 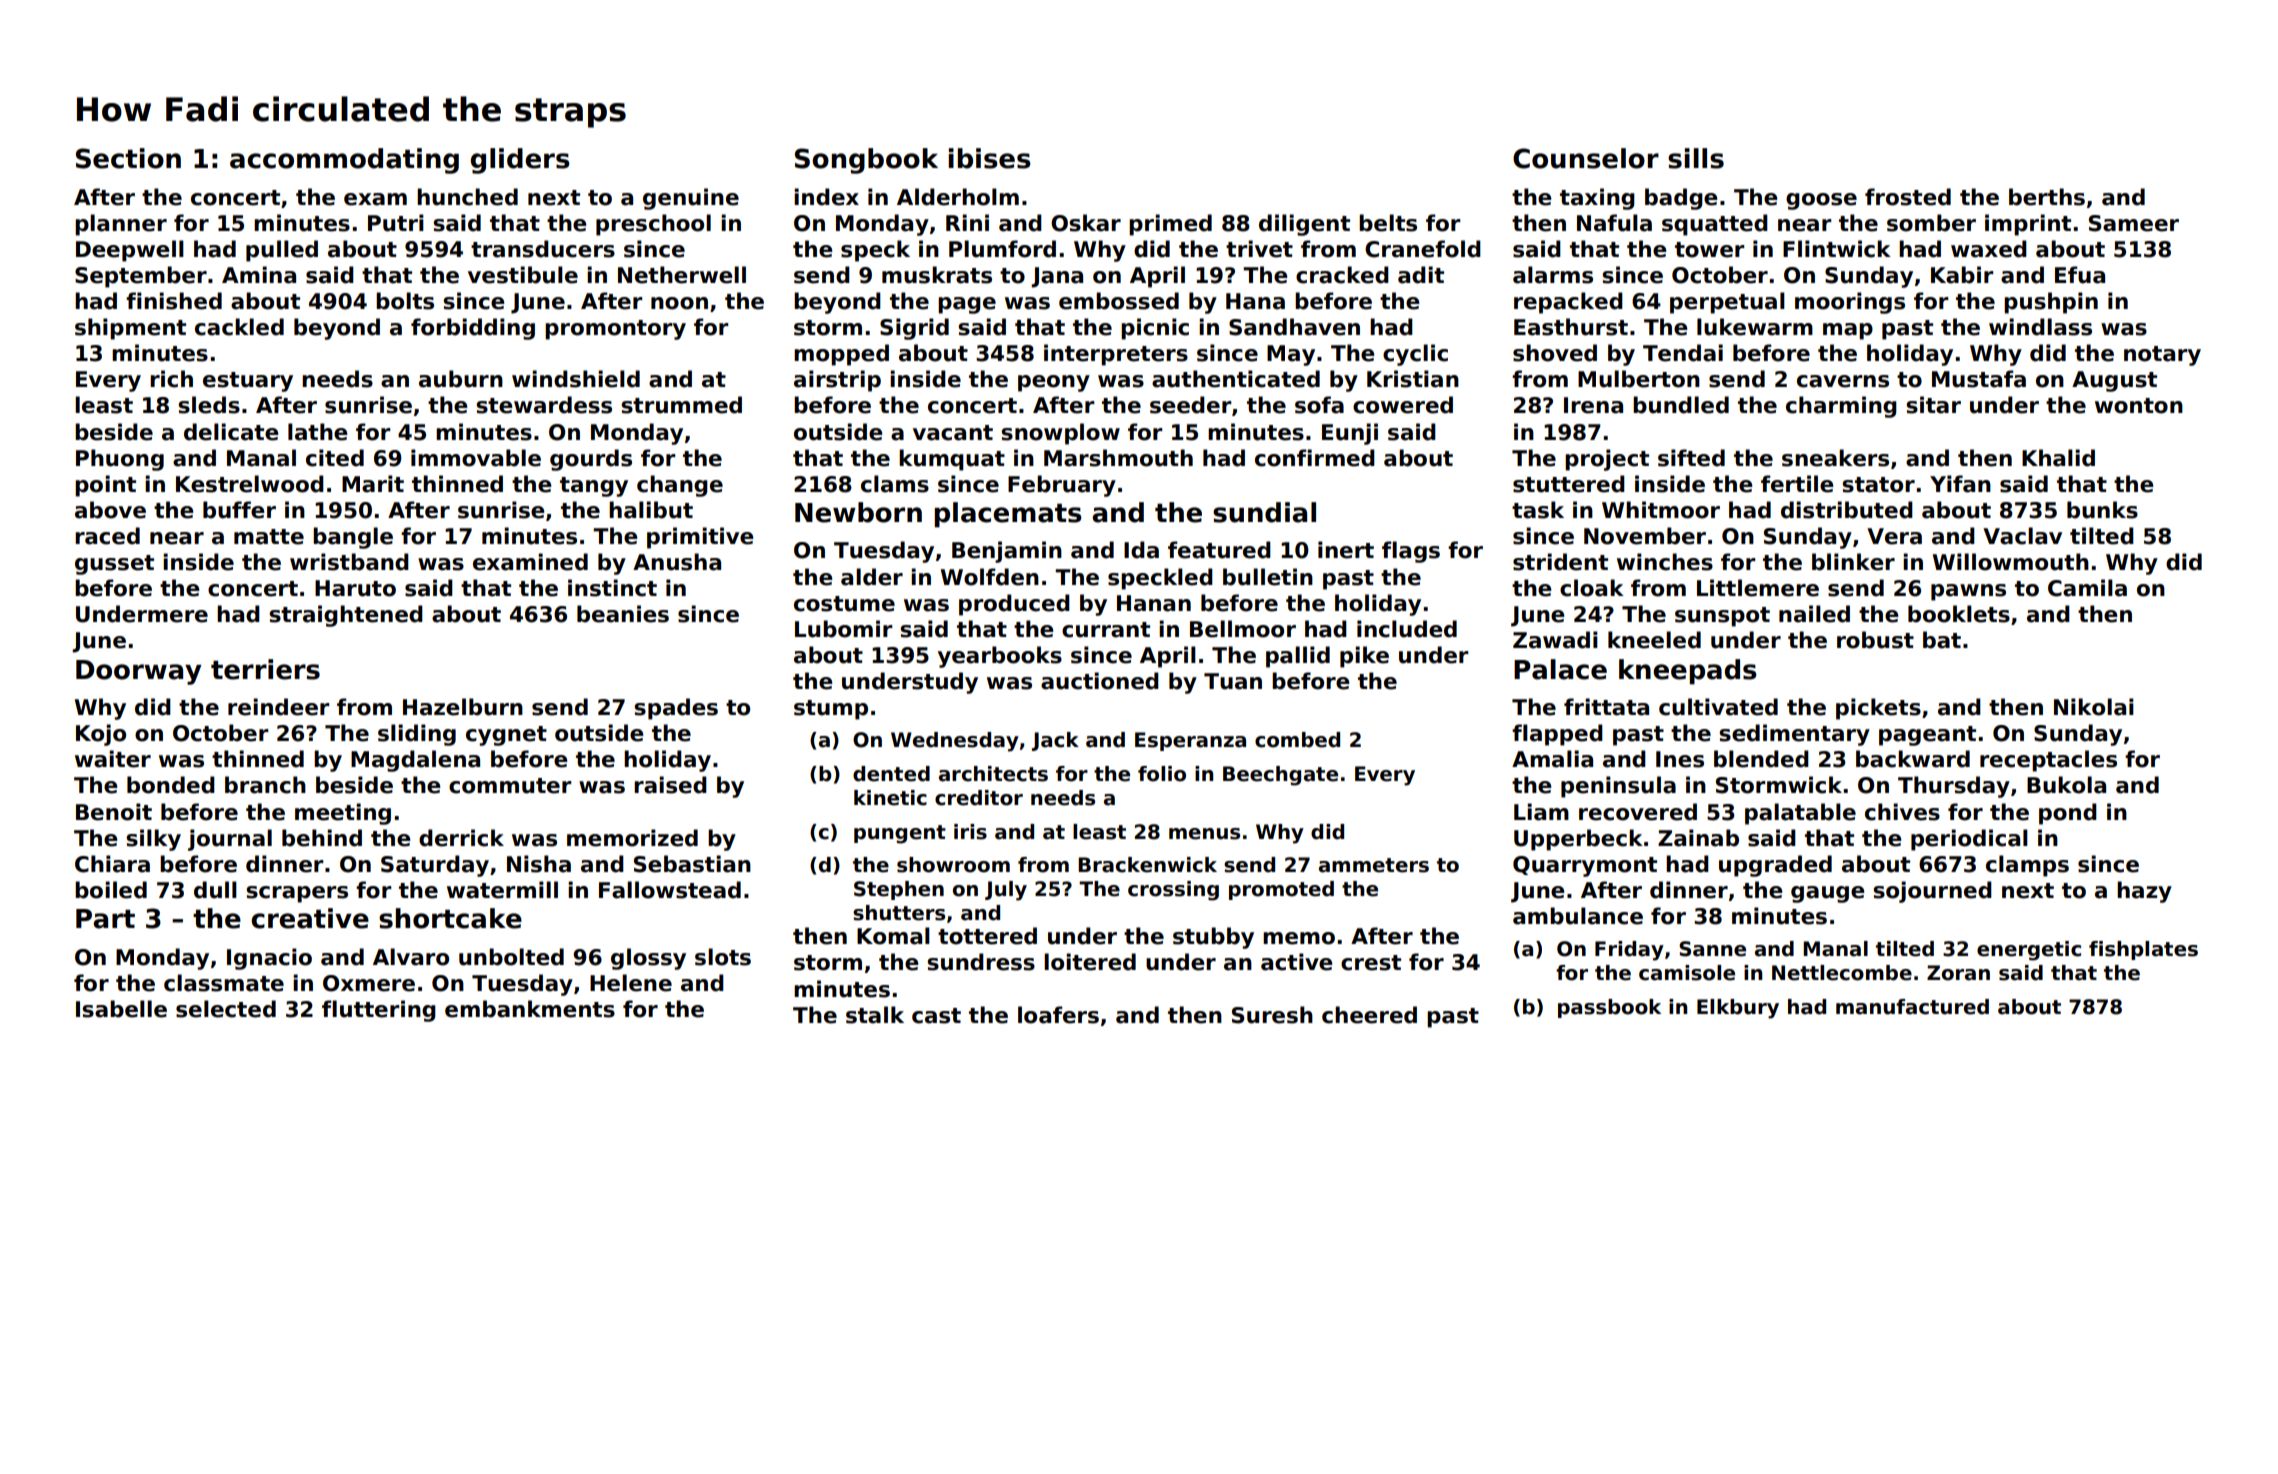 What do you see at coordinates (476, 458) in the screenshot?
I see `immovable` at bounding box center [476, 458].
